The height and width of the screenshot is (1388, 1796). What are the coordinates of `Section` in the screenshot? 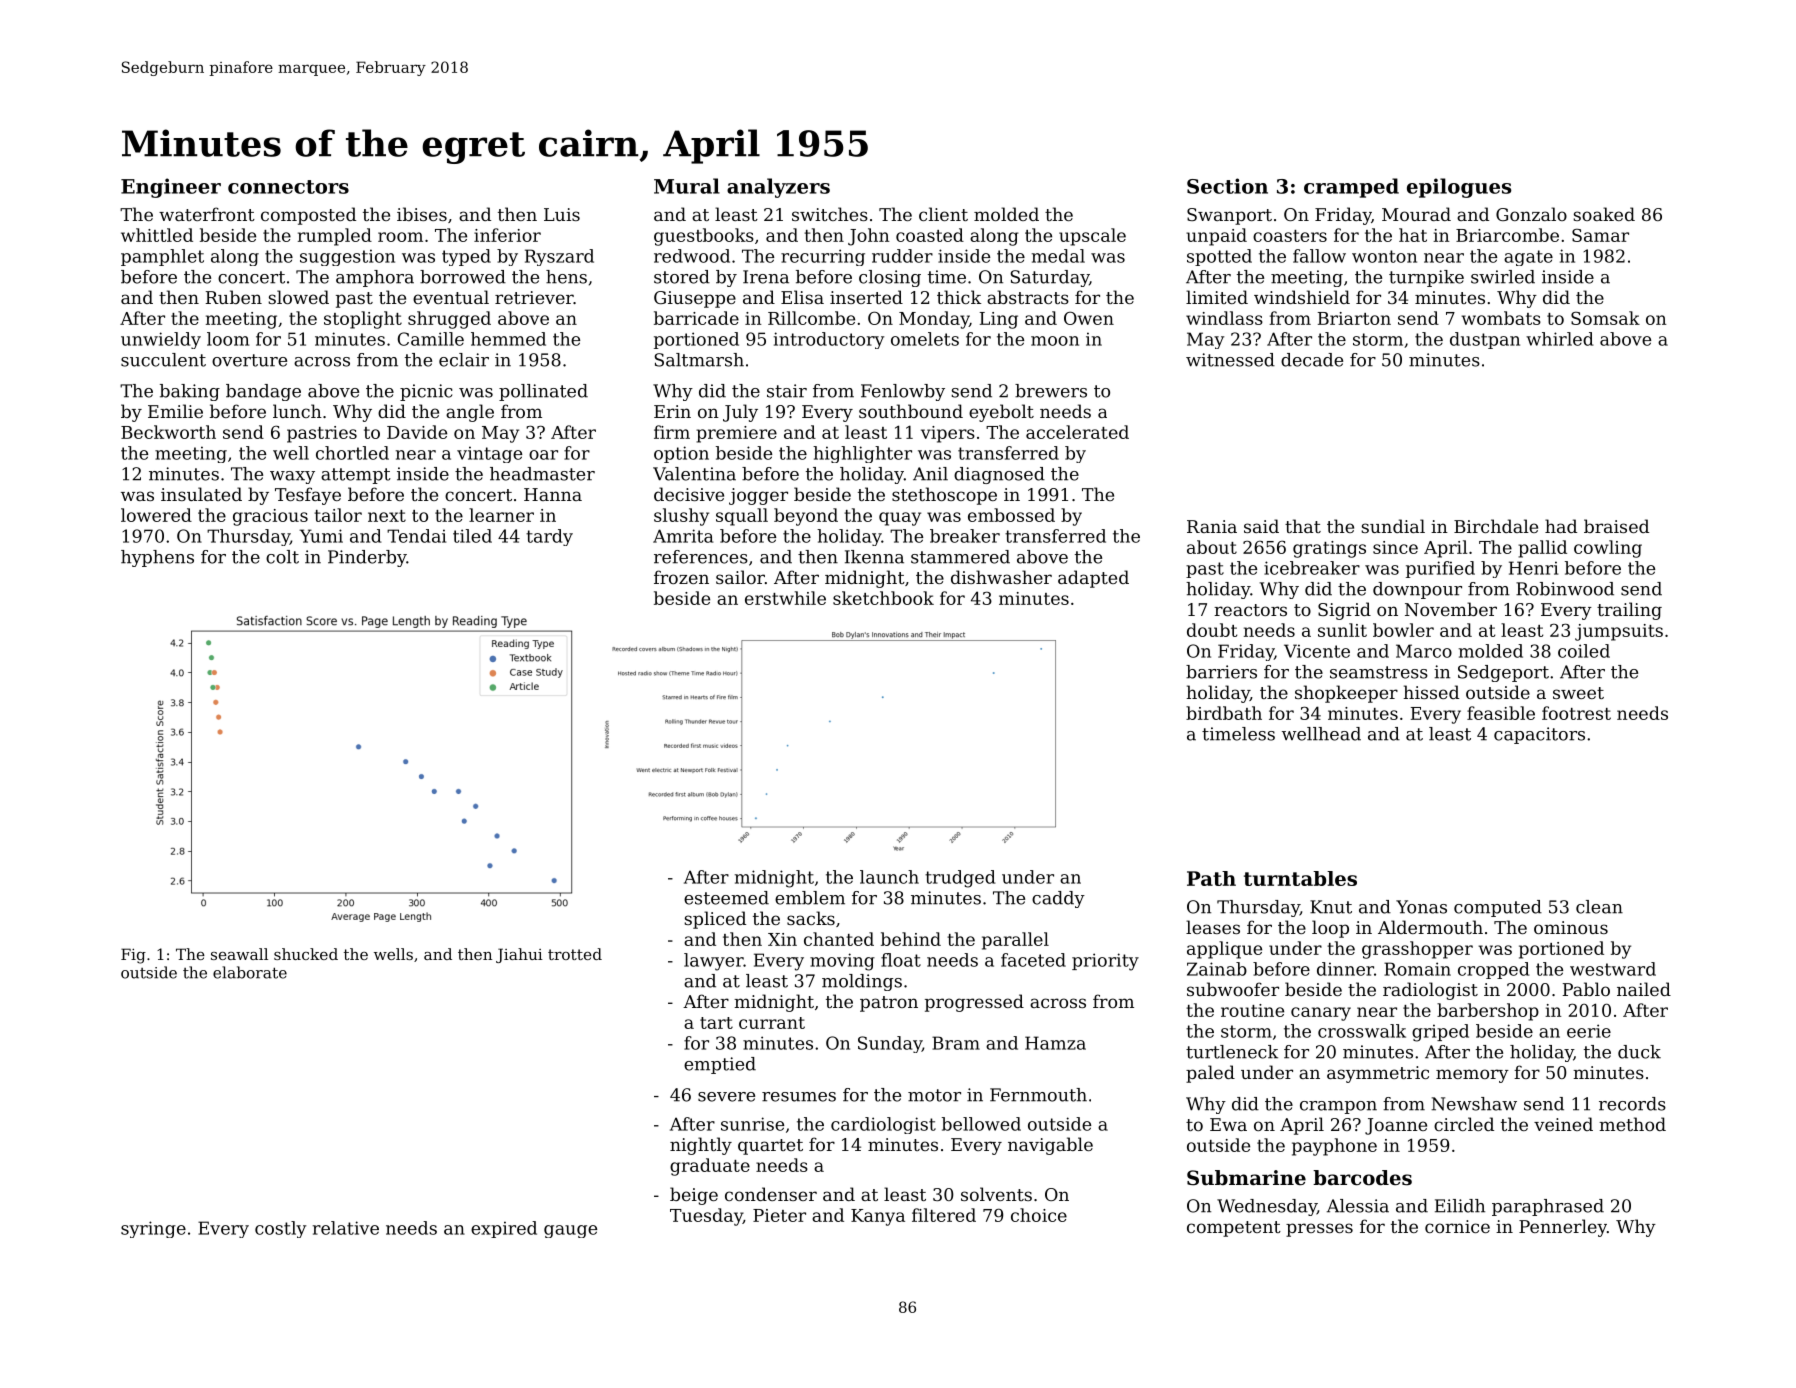 It's located at (1227, 186).
